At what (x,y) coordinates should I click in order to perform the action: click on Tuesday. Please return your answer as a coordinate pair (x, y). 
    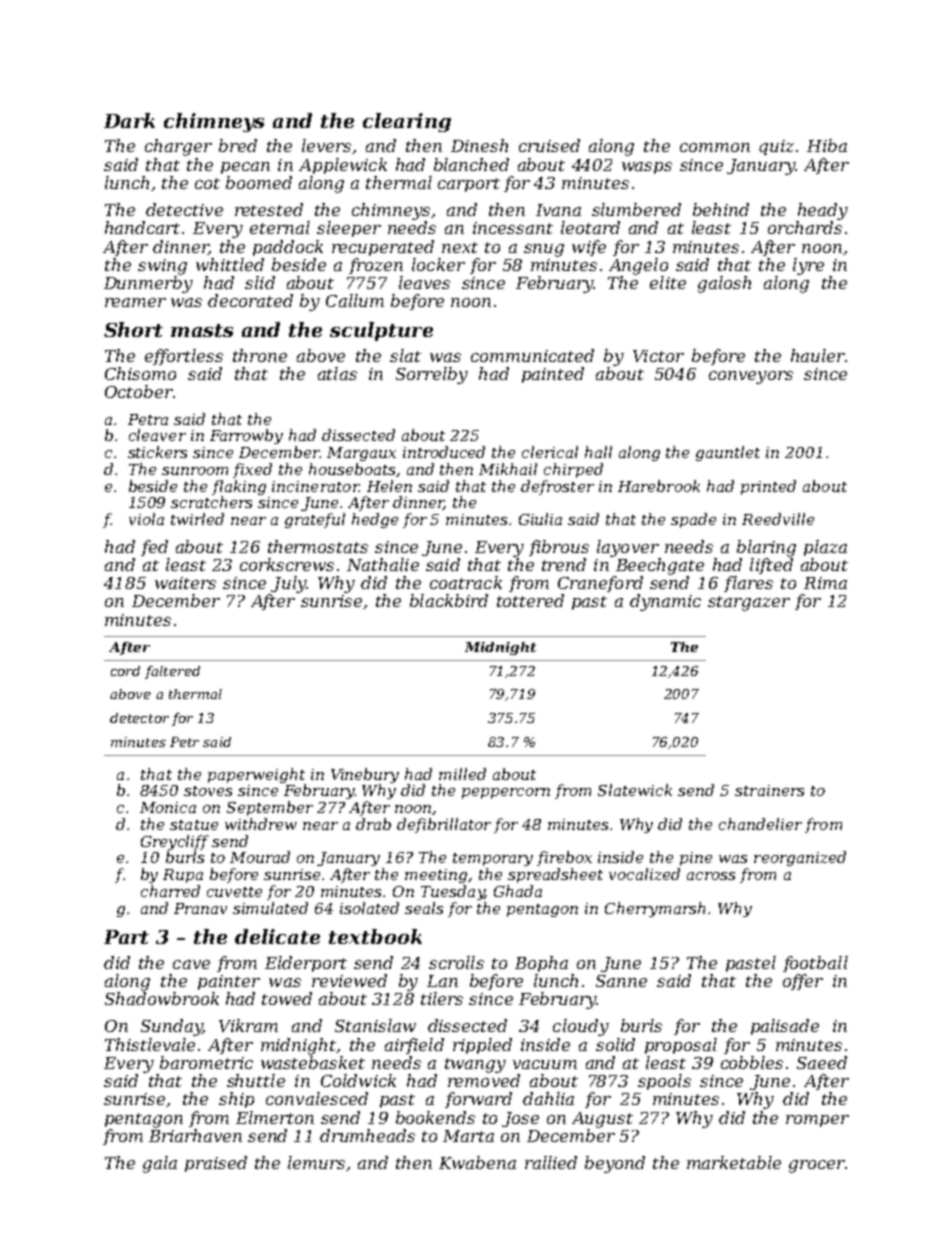
    Looking at the image, I should click on (452, 892).
